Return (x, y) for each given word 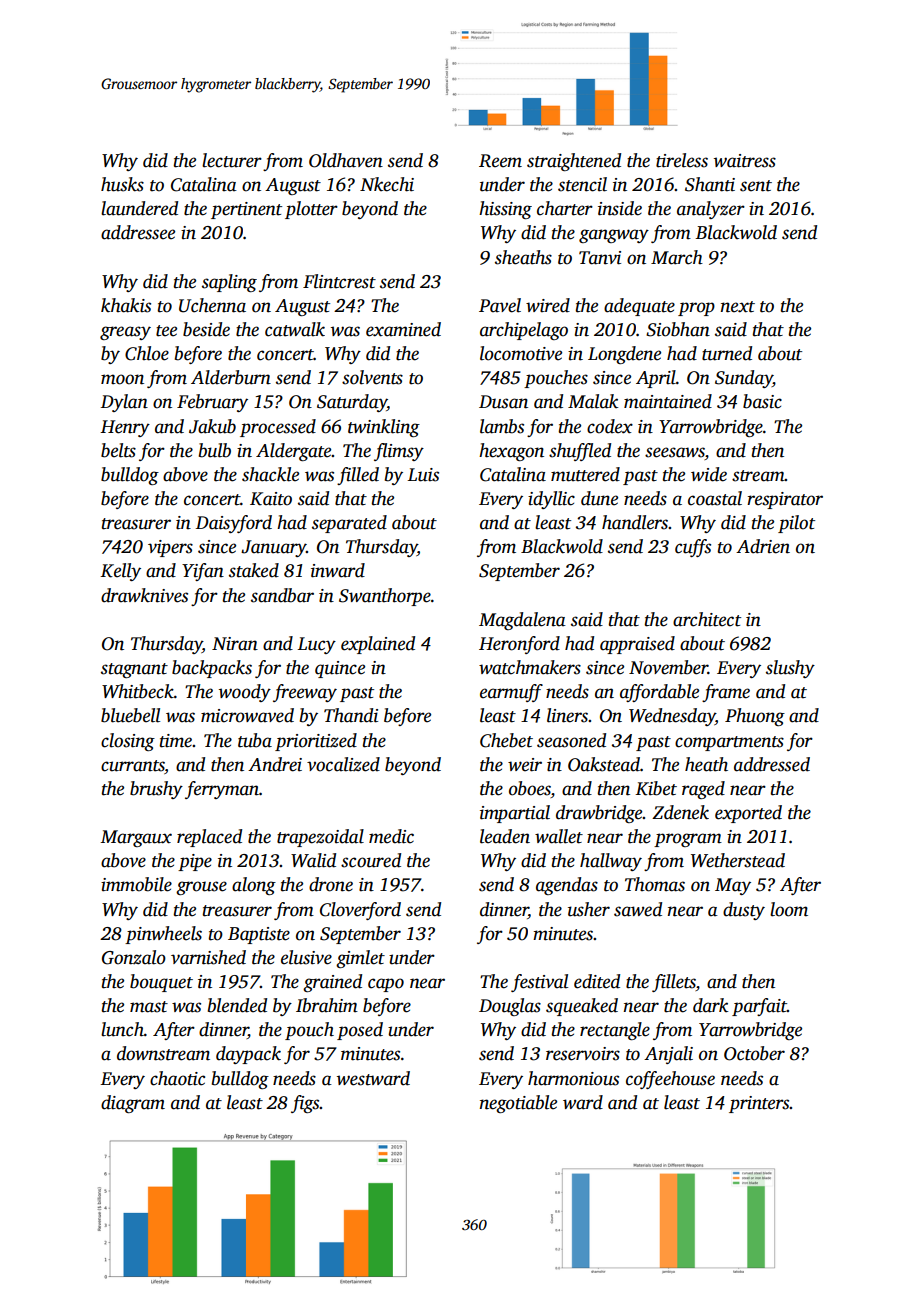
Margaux (136, 838)
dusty (744, 911)
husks (122, 184)
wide (709, 474)
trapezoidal (320, 838)
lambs (502, 426)
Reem (500, 161)
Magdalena (522, 621)
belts (118, 450)
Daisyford (234, 524)
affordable (659, 693)
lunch (122, 1029)
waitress (745, 161)
